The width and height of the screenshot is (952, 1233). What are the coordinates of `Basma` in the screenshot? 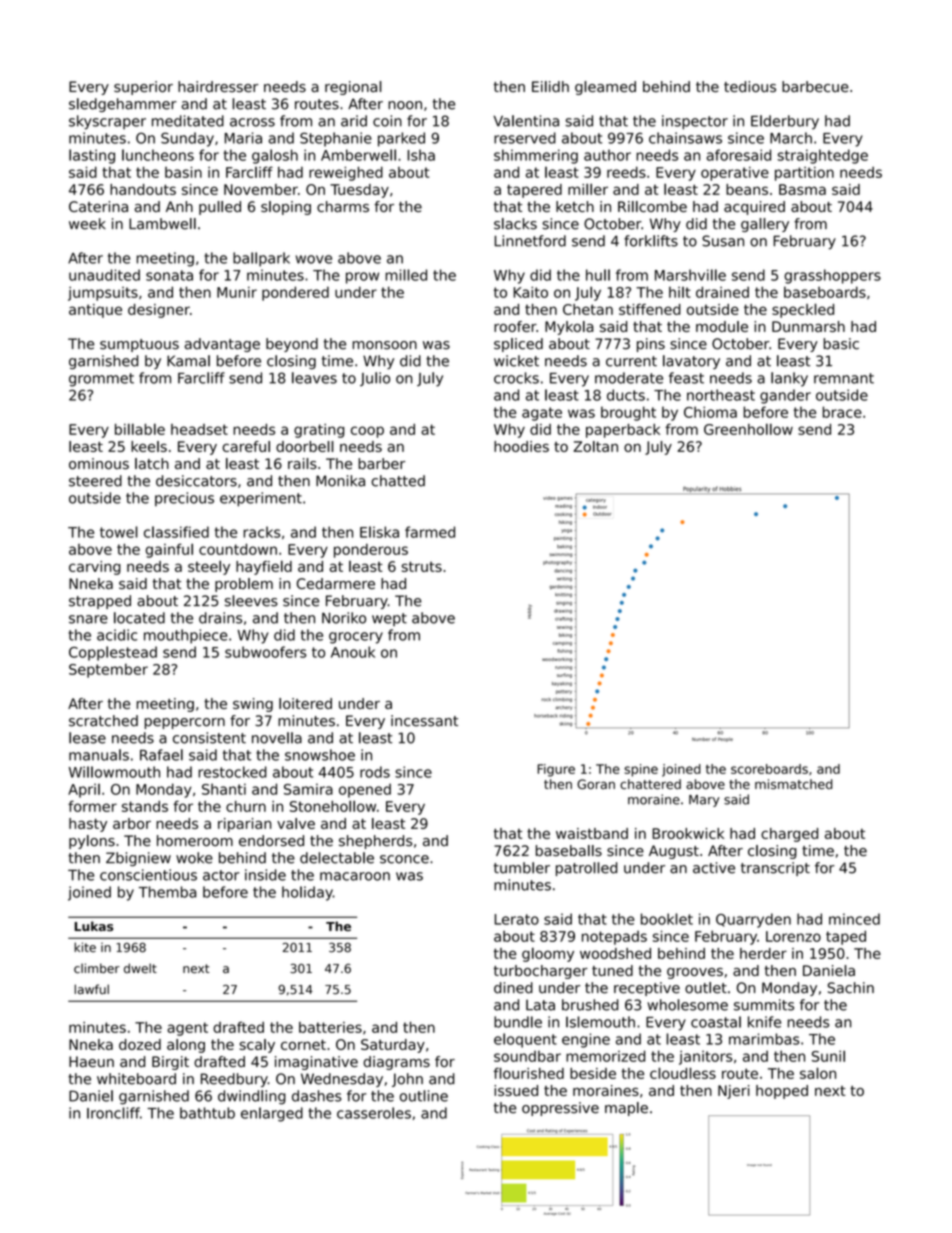 It's located at (802, 189).
